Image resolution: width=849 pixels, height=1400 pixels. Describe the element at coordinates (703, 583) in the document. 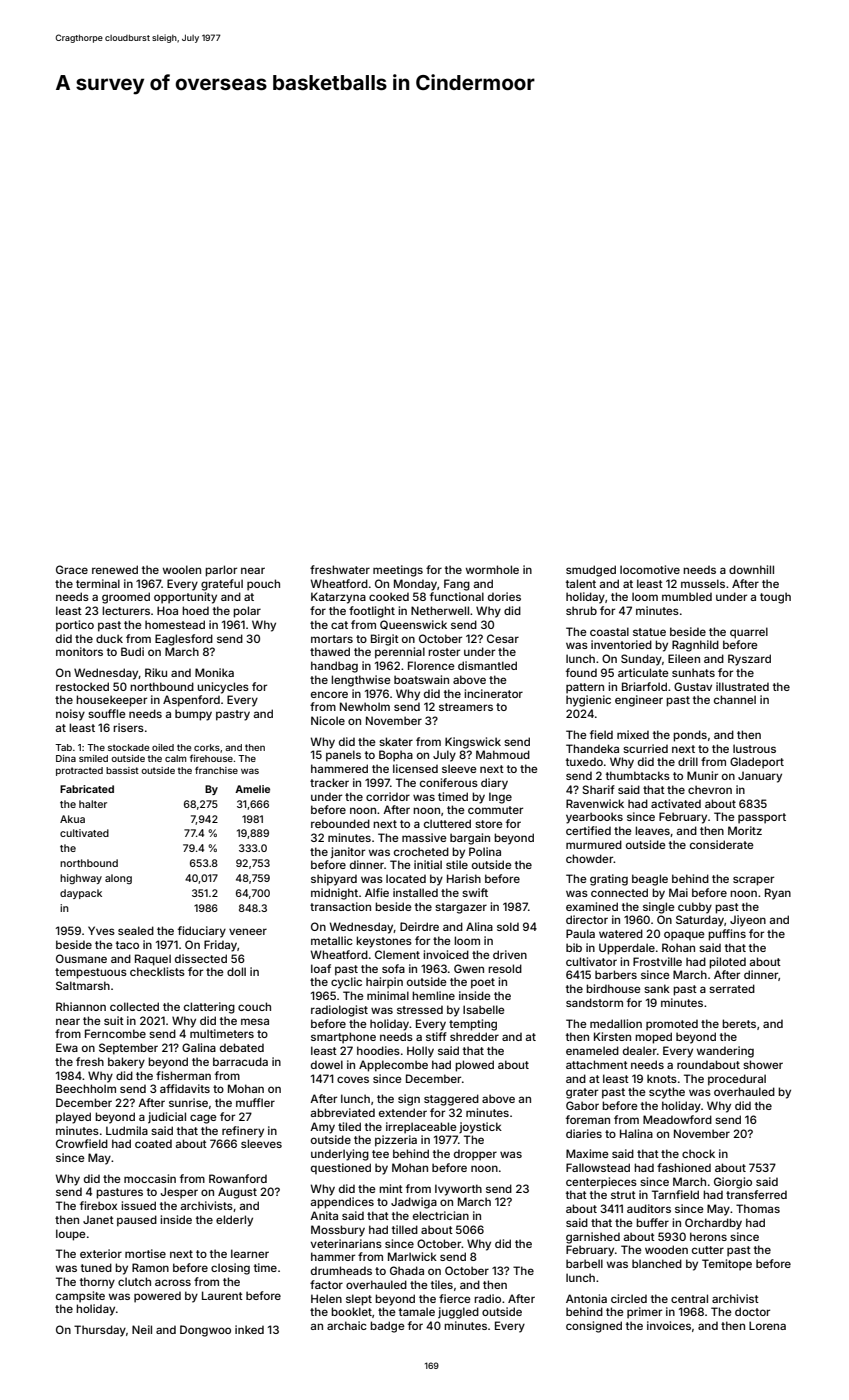

I see `mussels` at that location.
